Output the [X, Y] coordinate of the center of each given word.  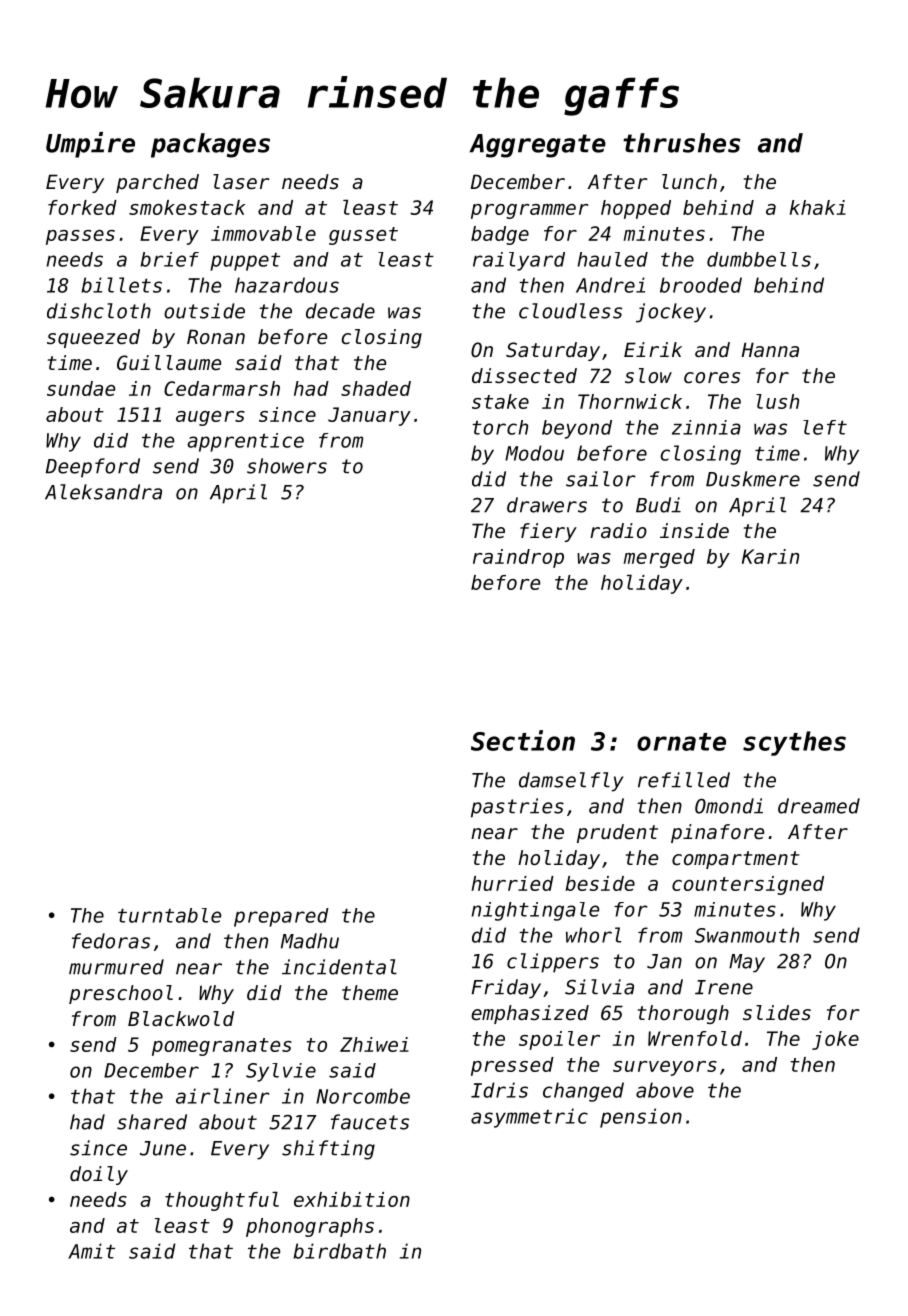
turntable [169, 915]
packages [210, 145]
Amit [91, 1251]
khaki [818, 207]
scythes [794, 743]
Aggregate [537, 146]
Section [523, 740]
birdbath [340, 1251]
